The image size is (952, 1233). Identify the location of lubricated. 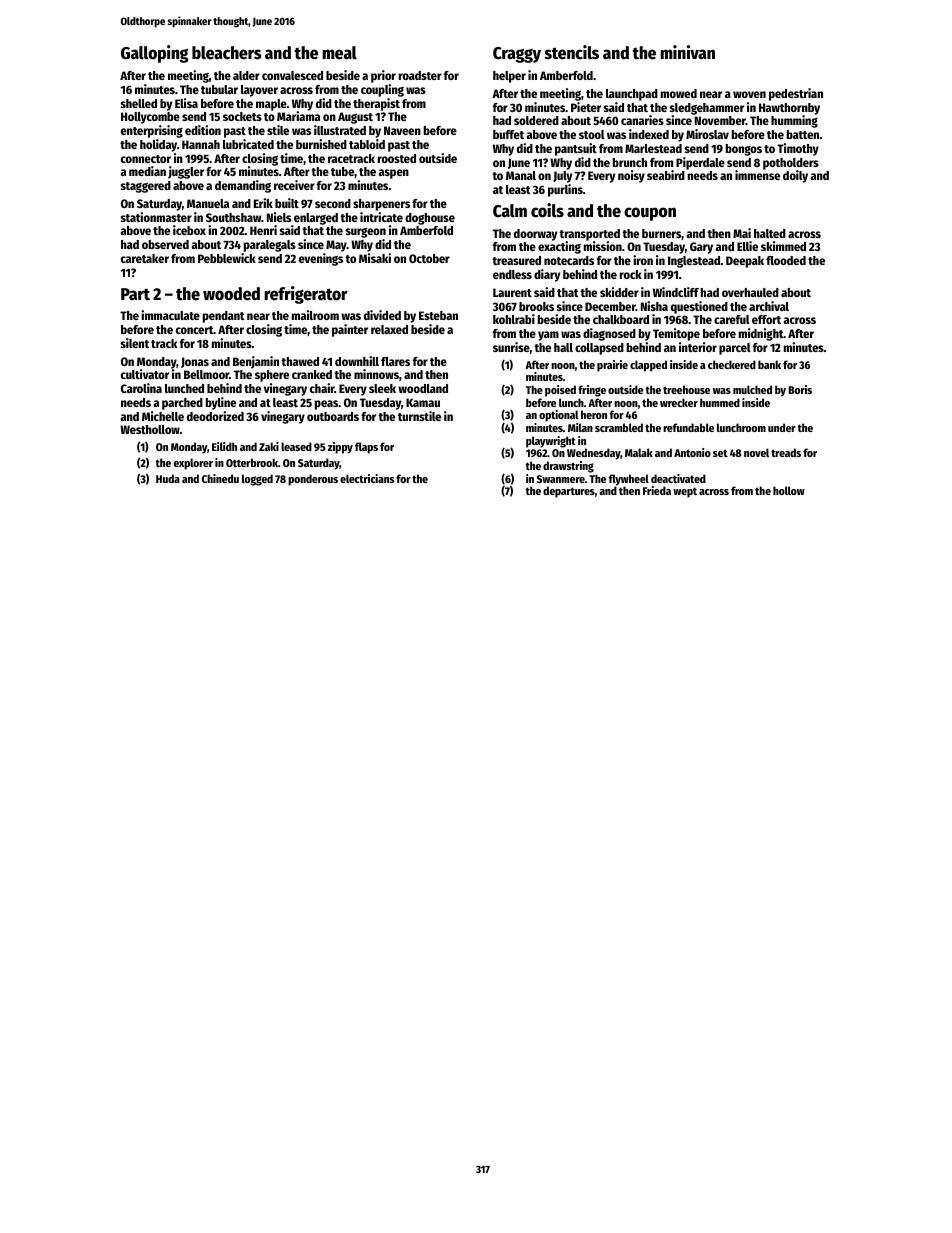
(248, 144).
